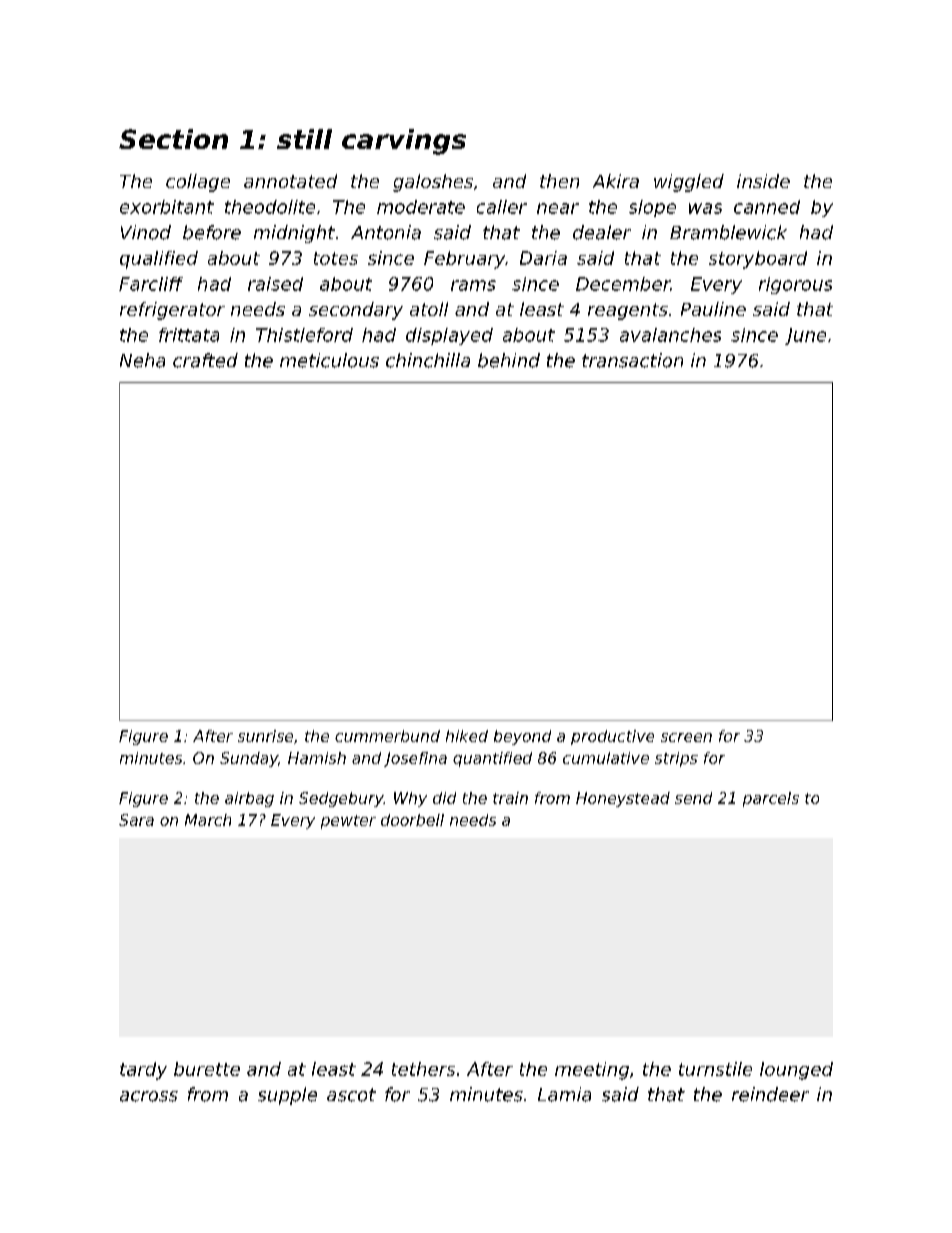 This screenshot has width=952, height=1233. I want to click on supple, so click(287, 1096).
